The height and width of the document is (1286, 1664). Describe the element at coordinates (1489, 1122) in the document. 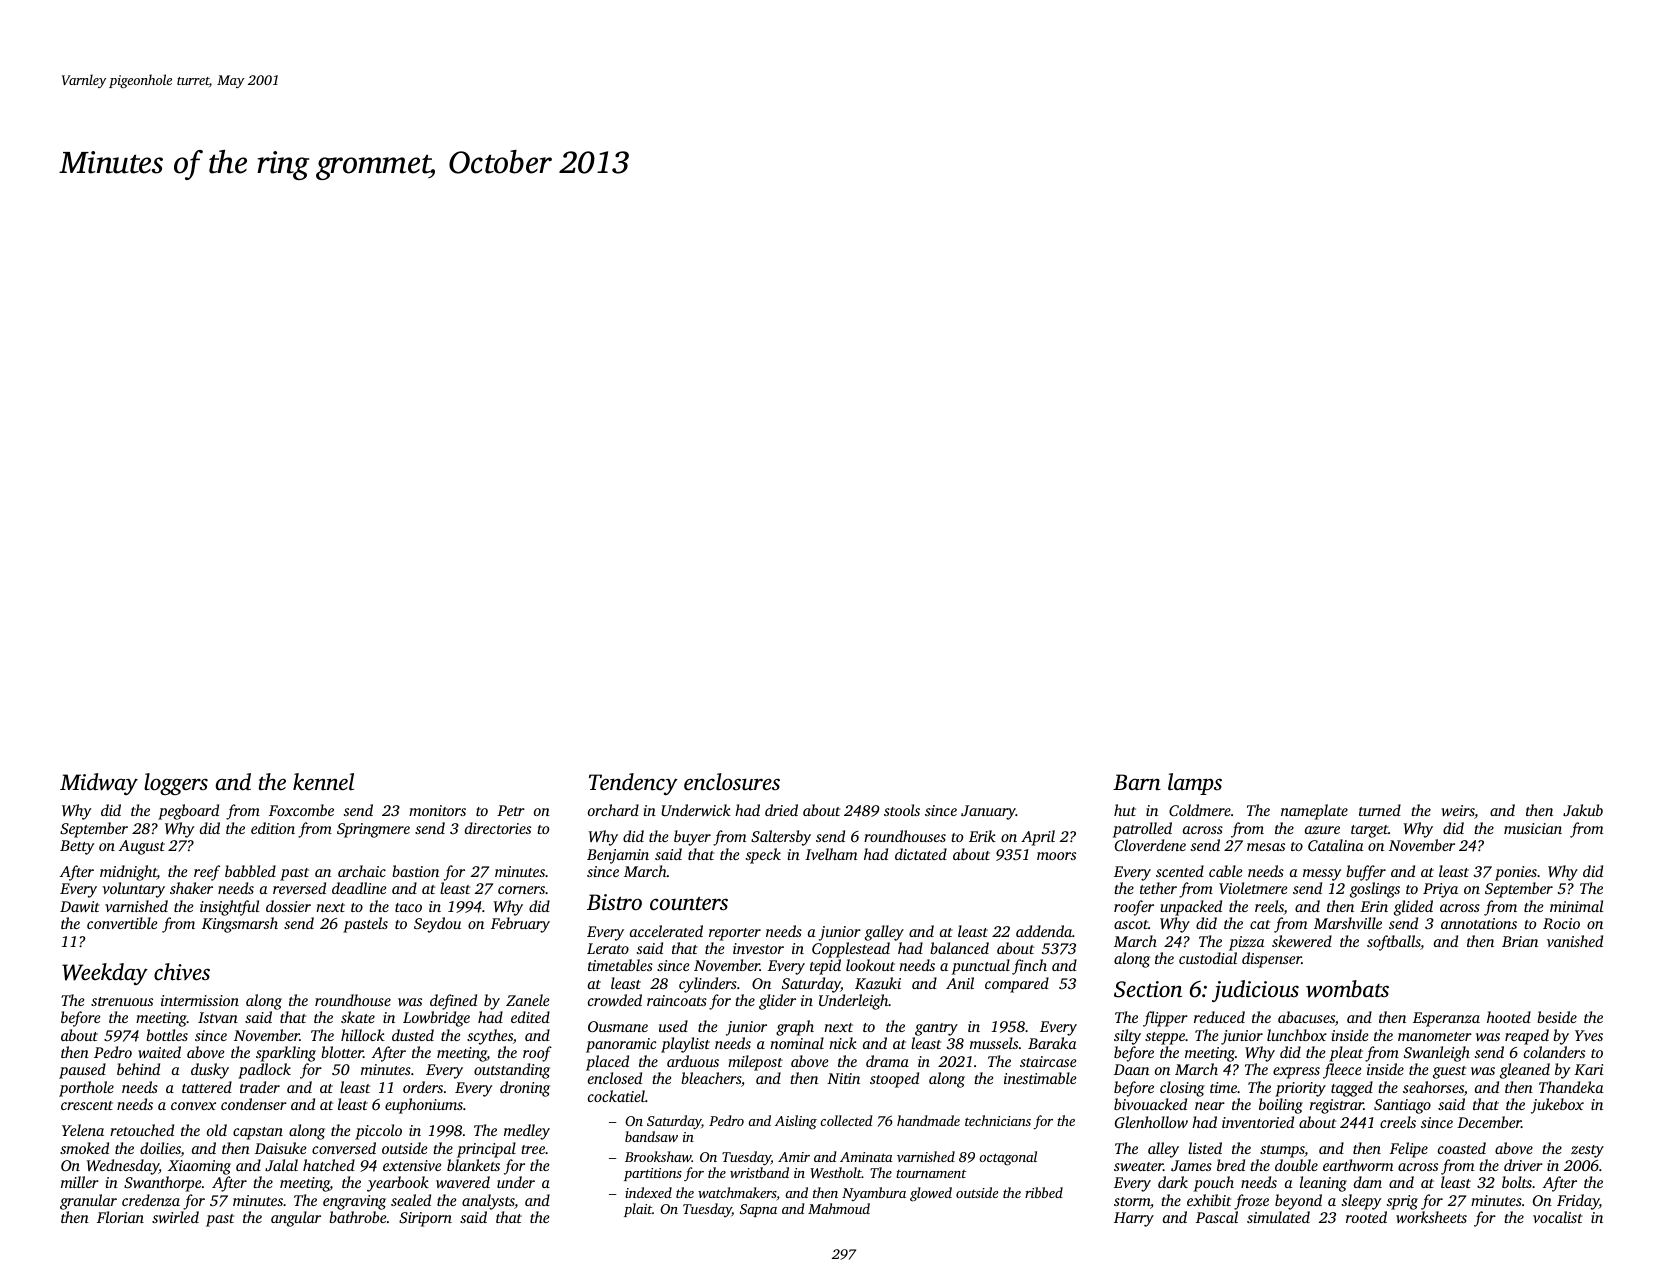

I see `December` at that location.
